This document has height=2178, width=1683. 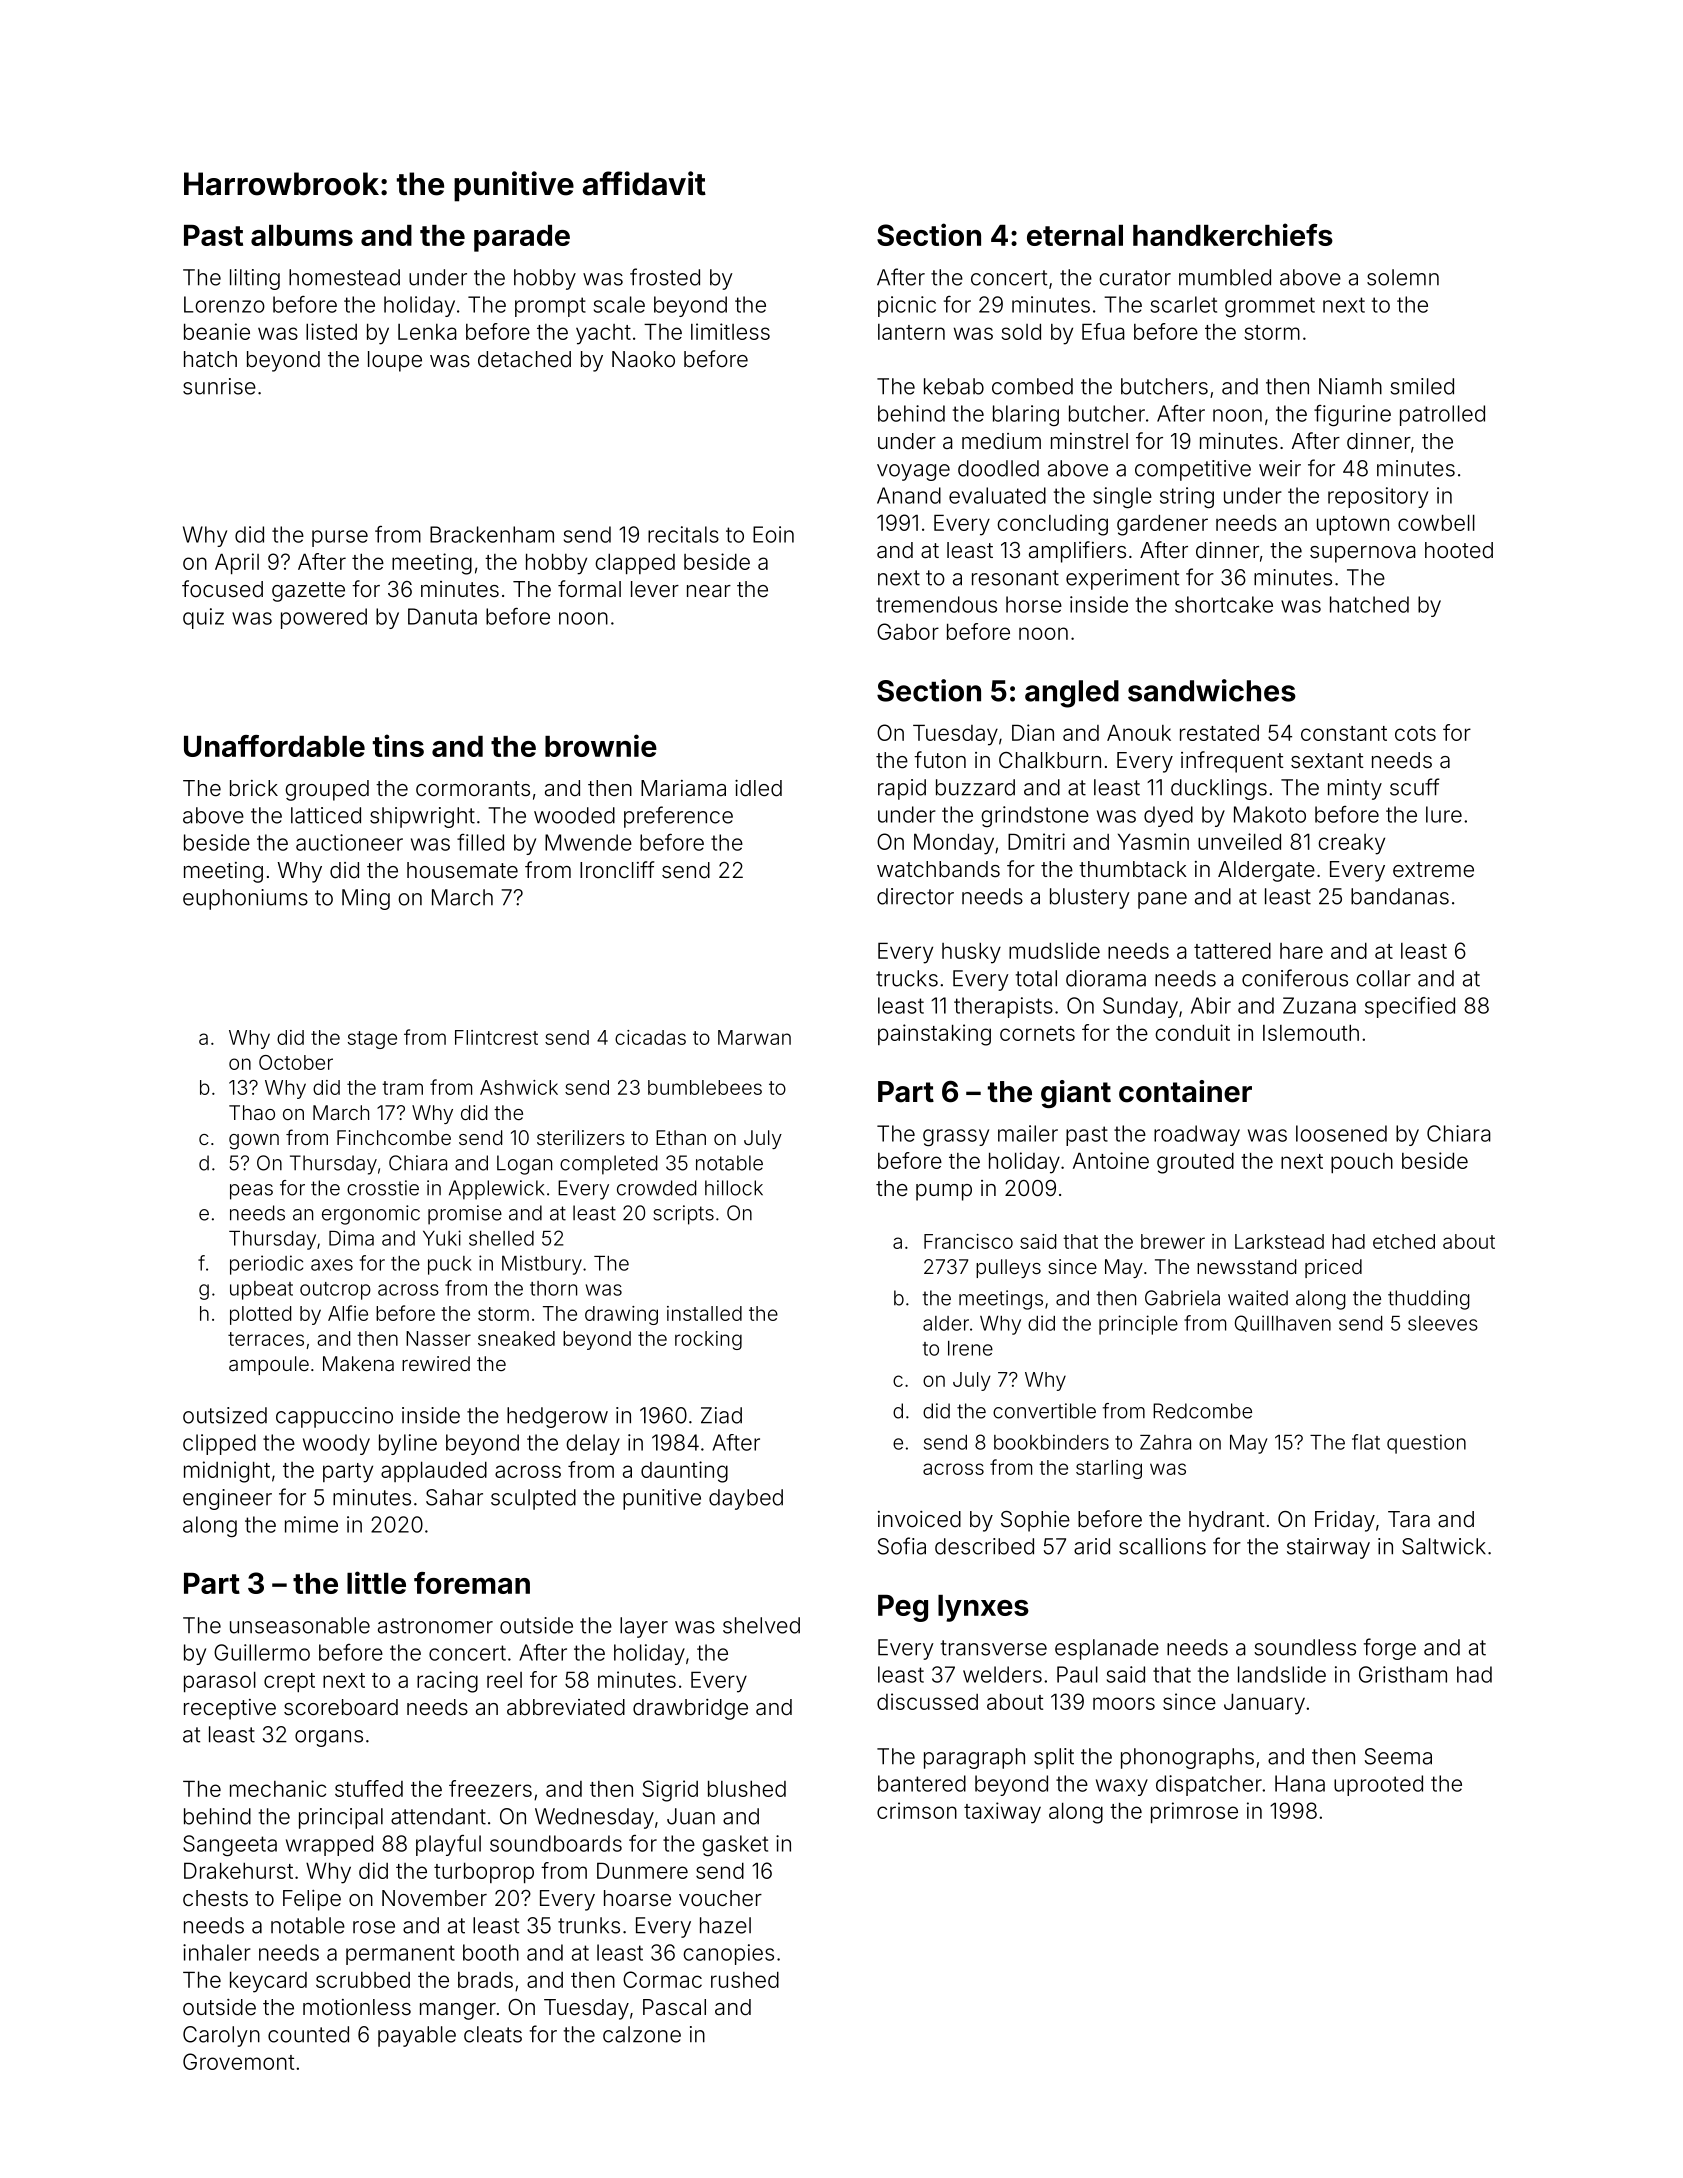 What do you see at coordinates (262, 1652) in the document?
I see `Guillermo` at bounding box center [262, 1652].
